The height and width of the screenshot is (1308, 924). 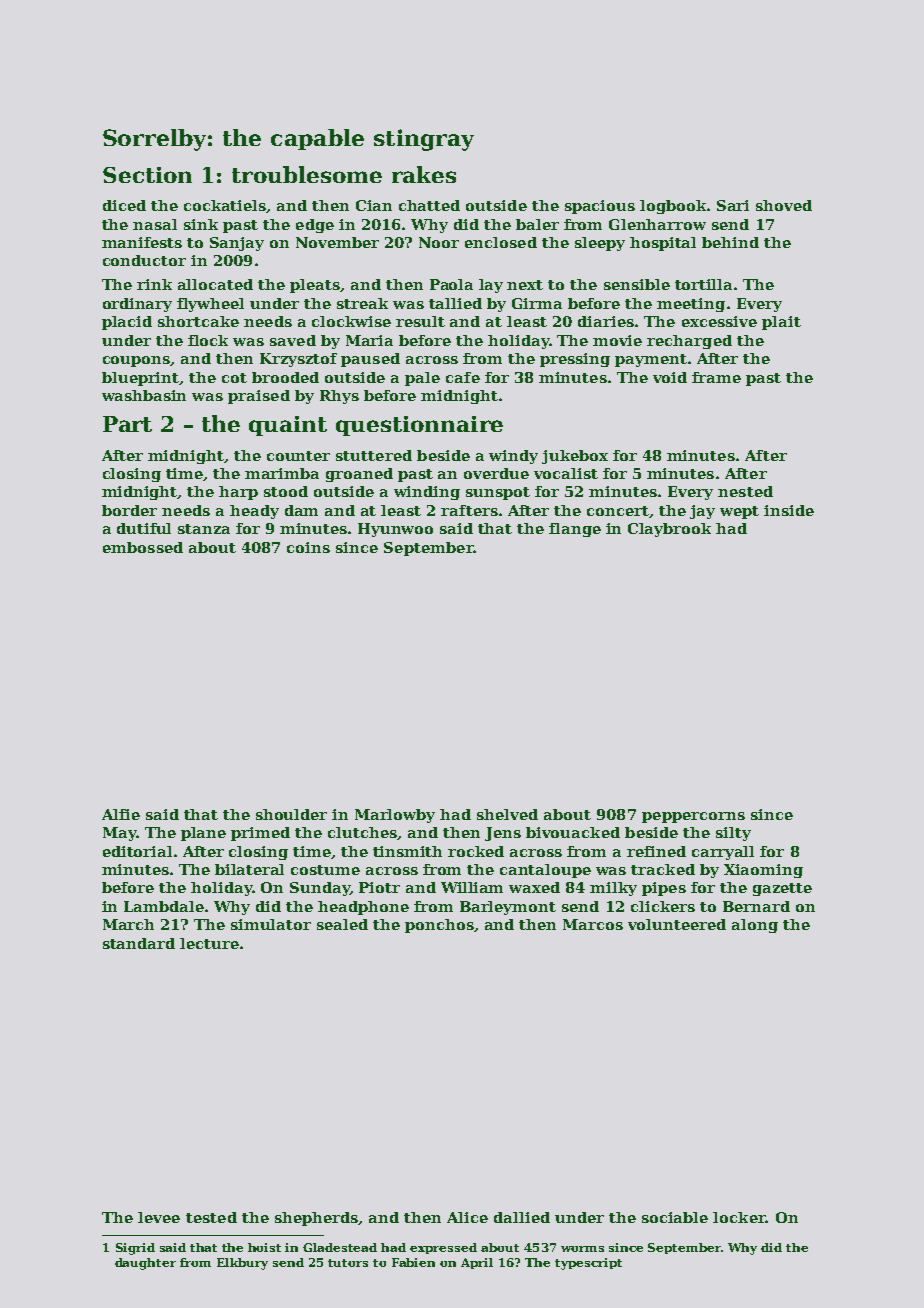 What do you see at coordinates (291, 814) in the screenshot?
I see `shoulder` at bounding box center [291, 814].
